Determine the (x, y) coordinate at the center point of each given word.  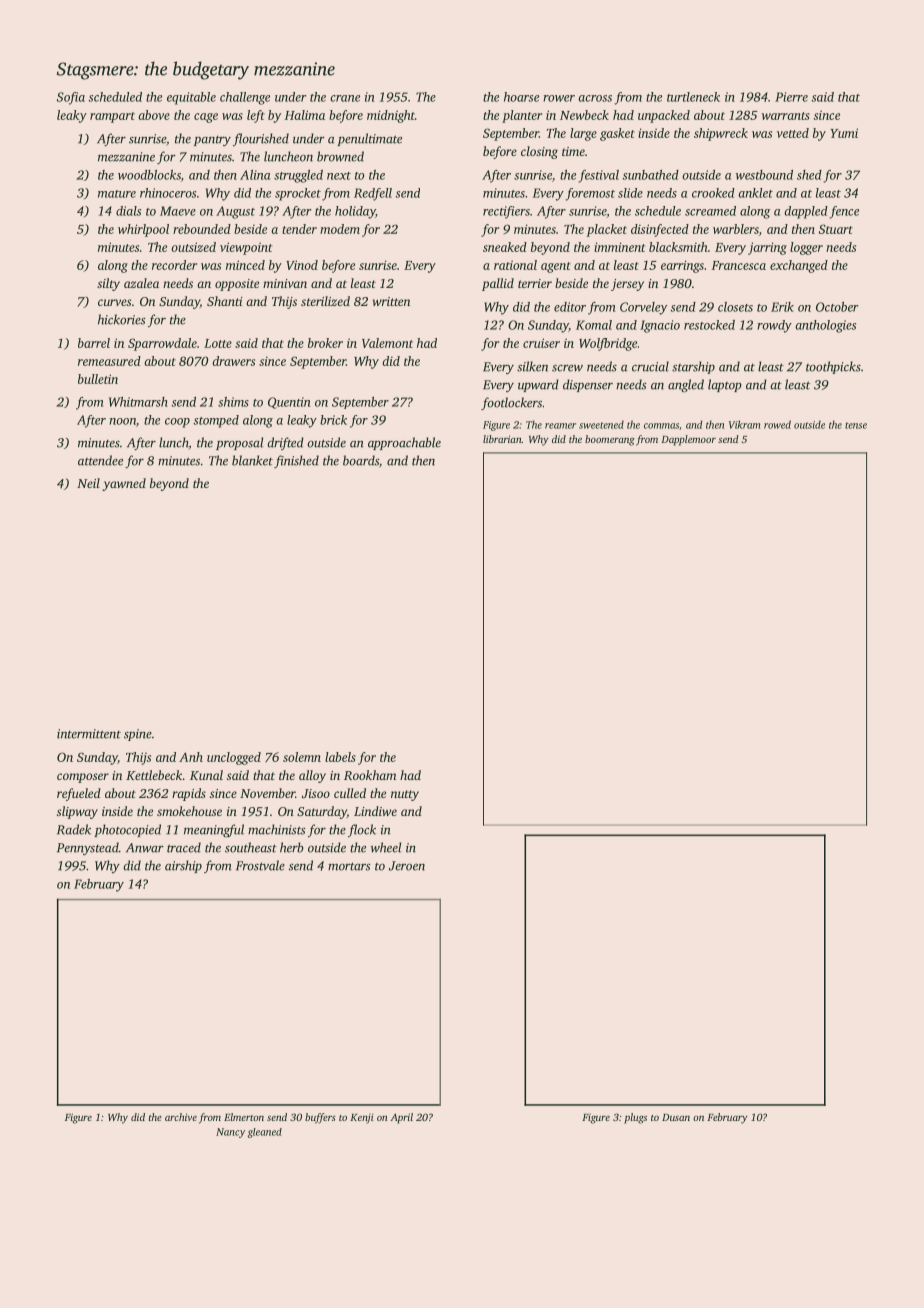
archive (181, 1117)
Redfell (373, 194)
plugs (635, 1118)
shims (233, 402)
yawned (124, 484)
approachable (404, 443)
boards (361, 460)
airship (183, 866)
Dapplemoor (688, 440)
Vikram (745, 424)
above (154, 115)
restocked (709, 325)
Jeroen (407, 866)
